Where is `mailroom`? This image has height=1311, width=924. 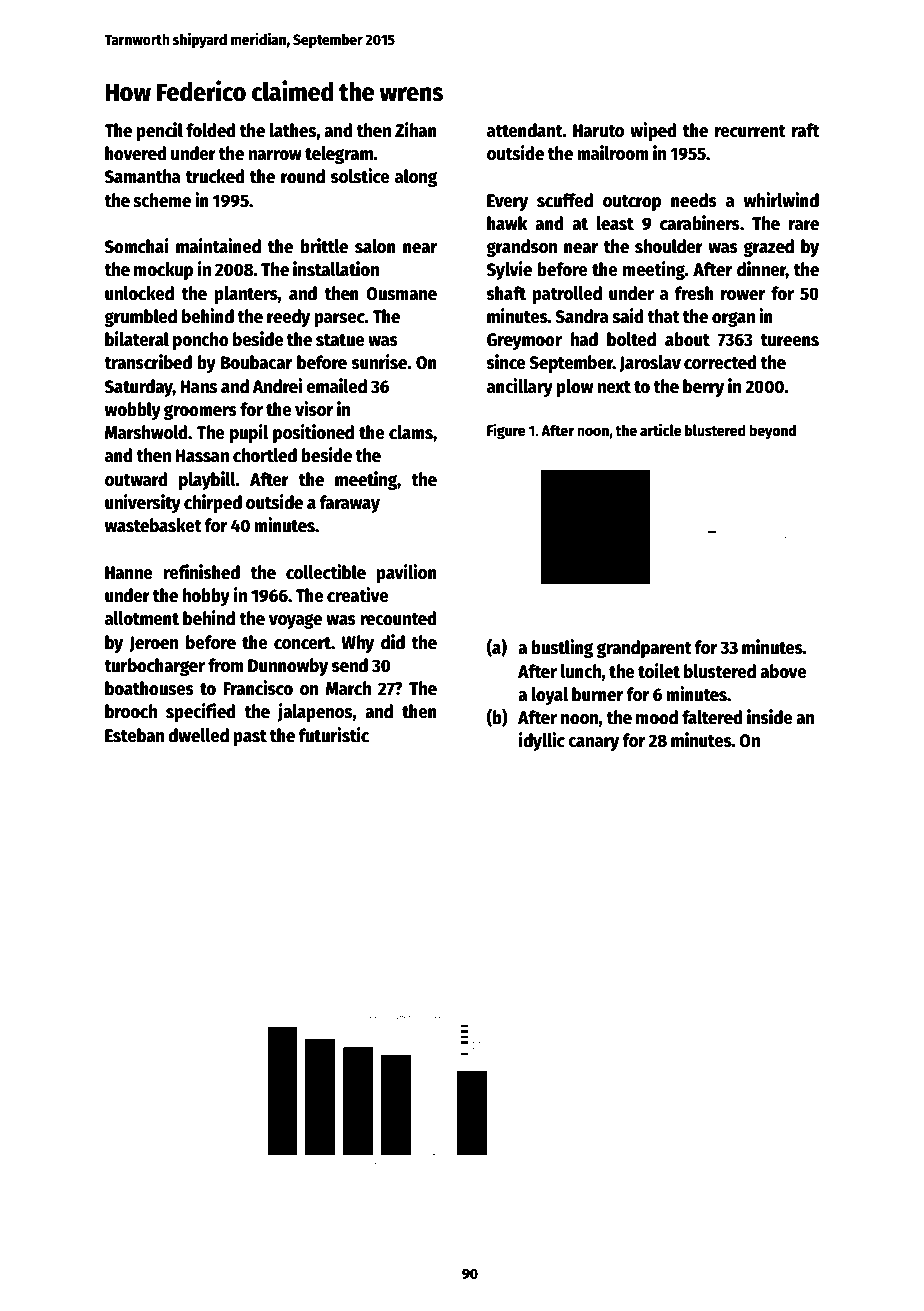
mailroom is located at coordinates (613, 153).
